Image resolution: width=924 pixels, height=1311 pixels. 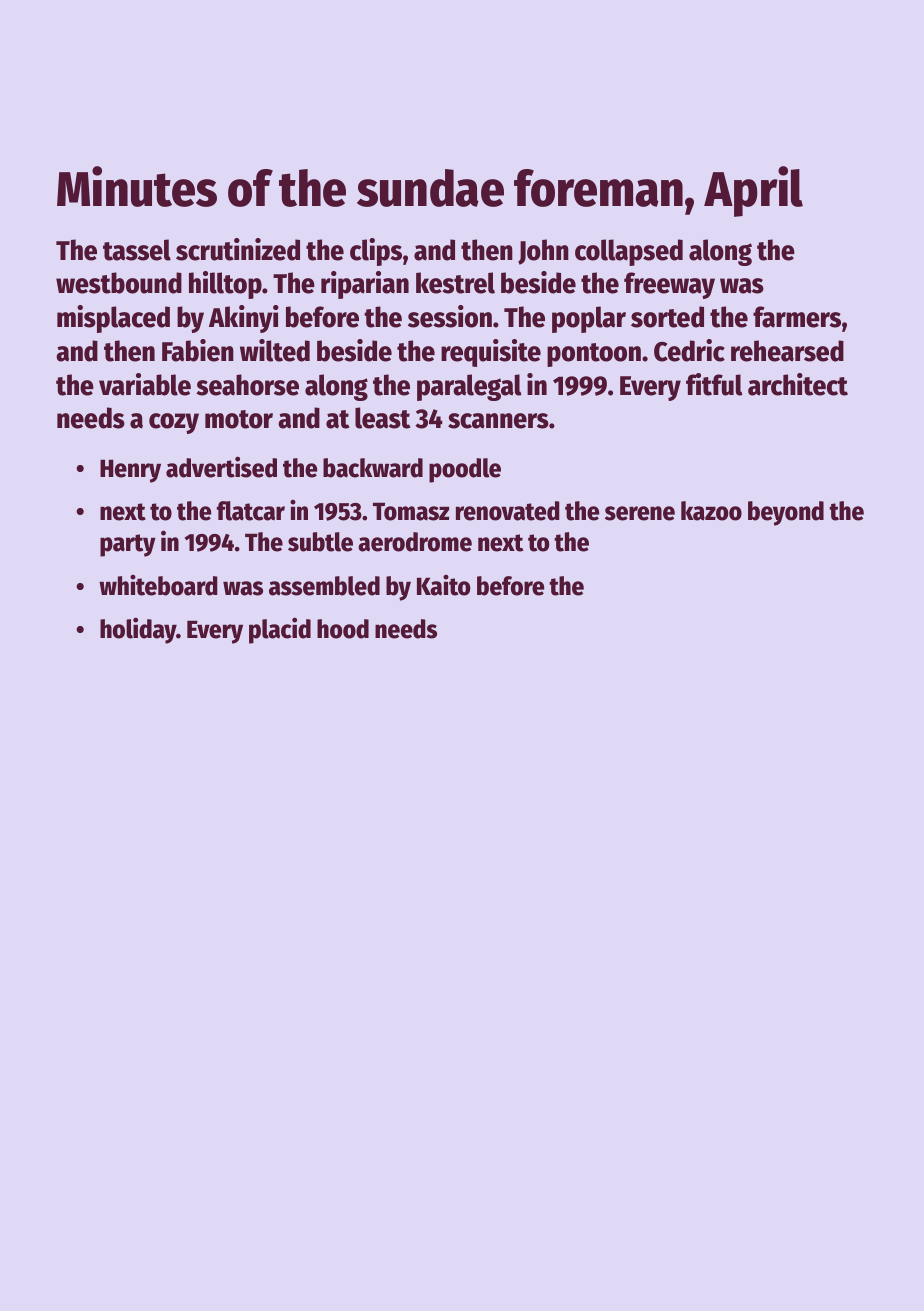 I want to click on holiday, so click(x=138, y=630).
